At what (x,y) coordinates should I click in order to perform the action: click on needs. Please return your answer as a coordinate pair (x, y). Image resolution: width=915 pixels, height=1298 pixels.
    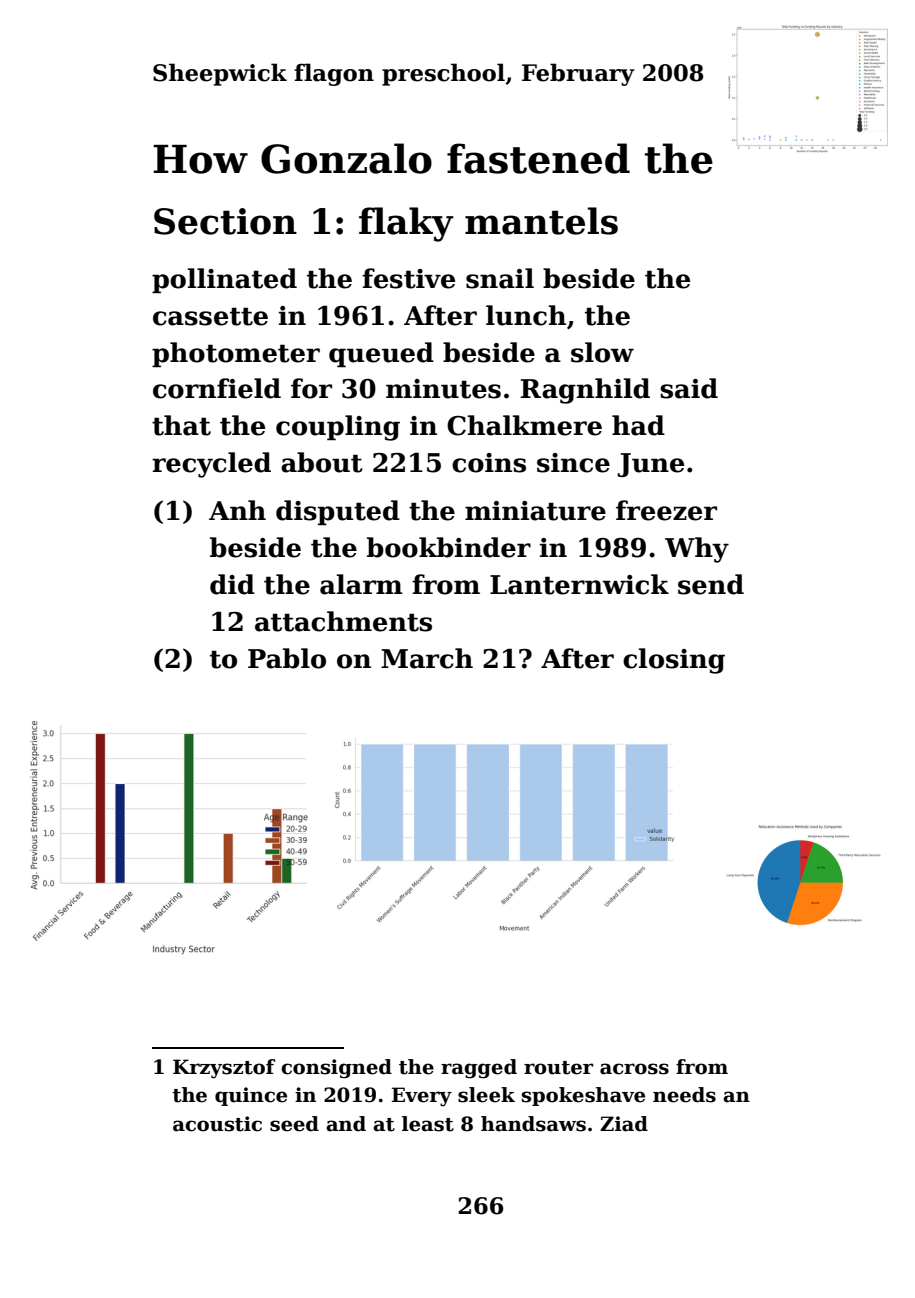
    Looking at the image, I should click on (684, 1095).
